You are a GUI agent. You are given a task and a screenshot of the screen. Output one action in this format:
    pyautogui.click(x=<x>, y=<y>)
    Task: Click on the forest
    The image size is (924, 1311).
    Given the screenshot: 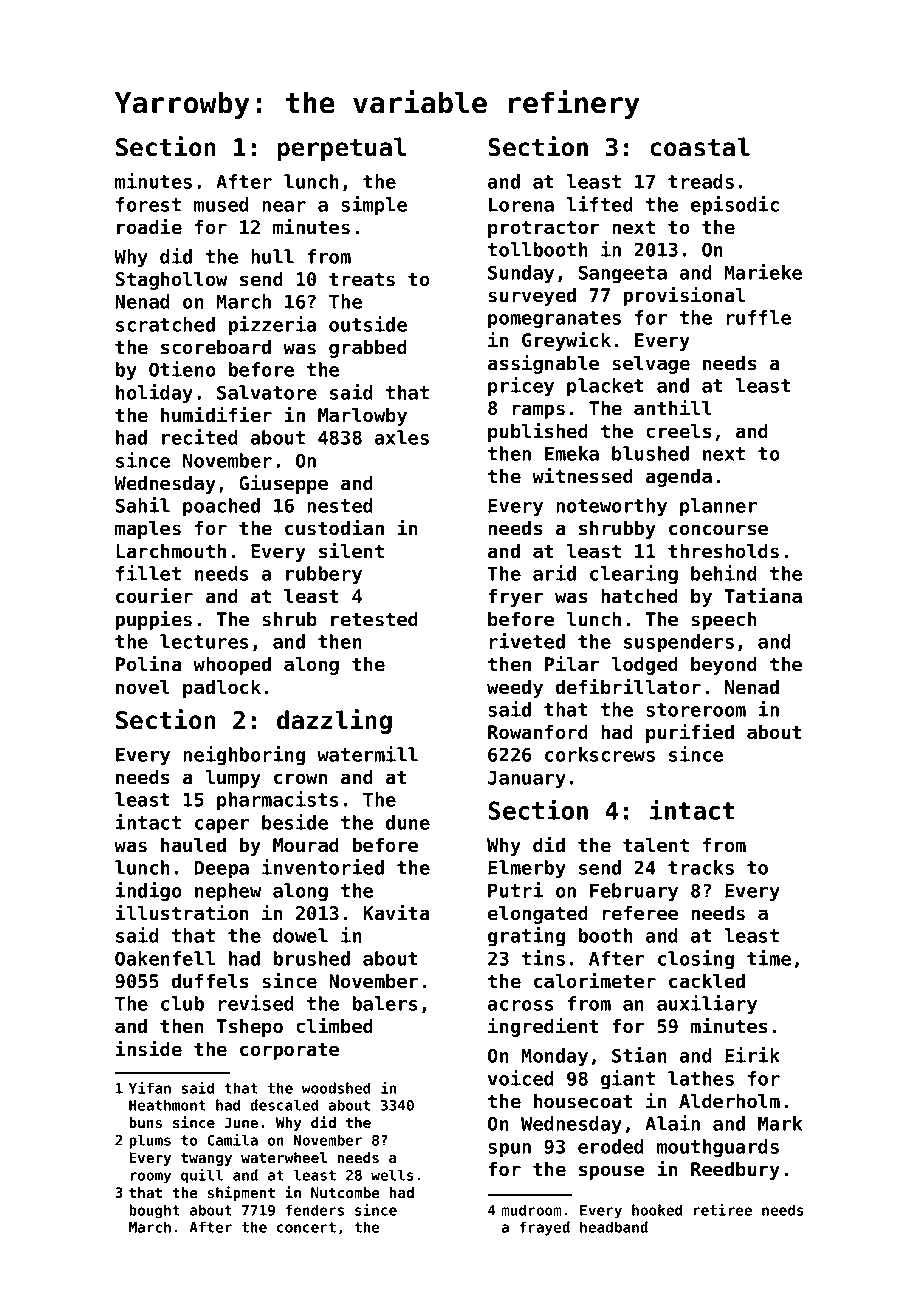 What is the action you would take?
    pyautogui.click(x=148, y=204)
